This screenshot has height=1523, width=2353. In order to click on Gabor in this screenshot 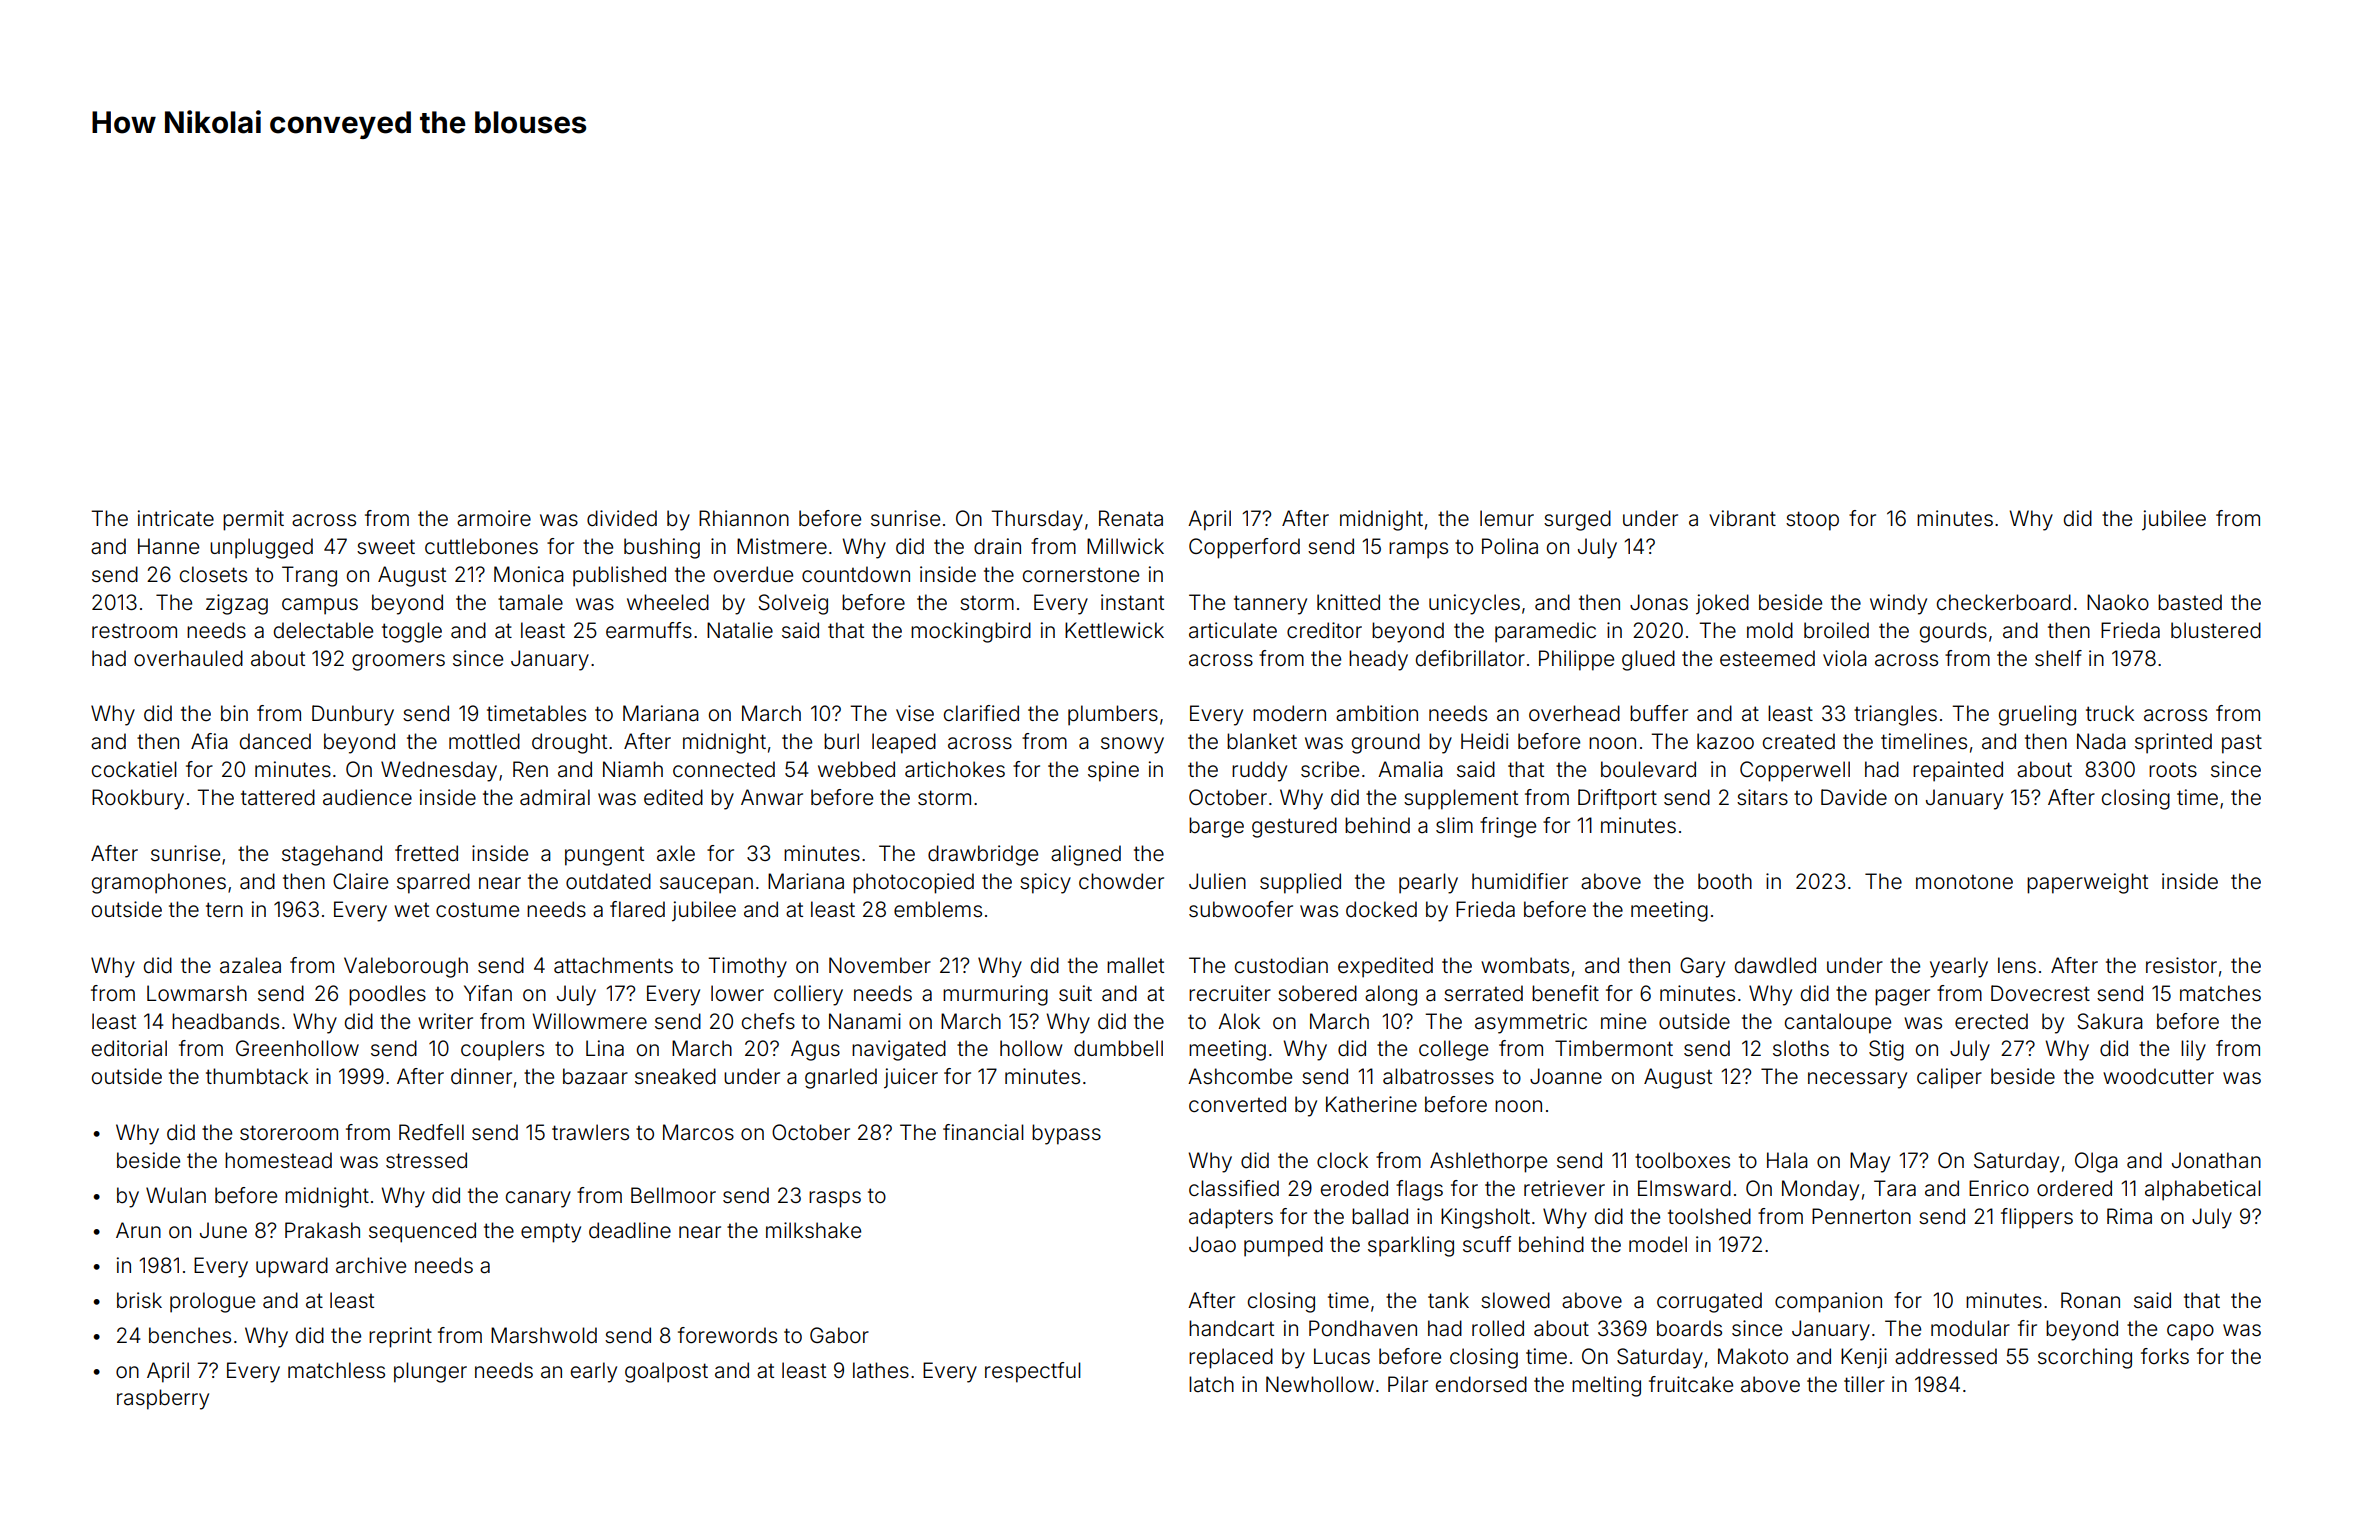, I will do `click(839, 1335)`.
